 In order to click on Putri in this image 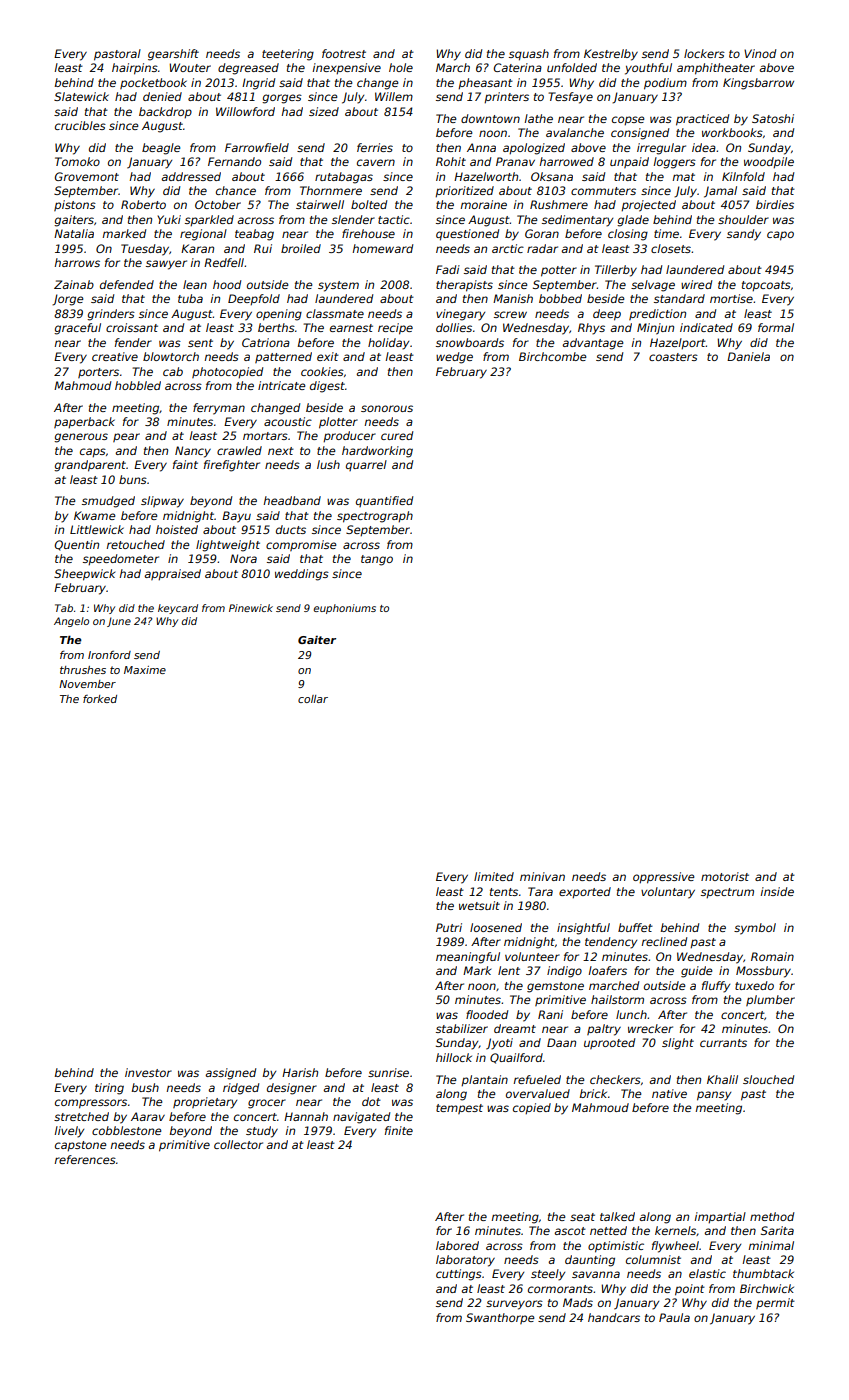, I will do `click(449, 927)`.
